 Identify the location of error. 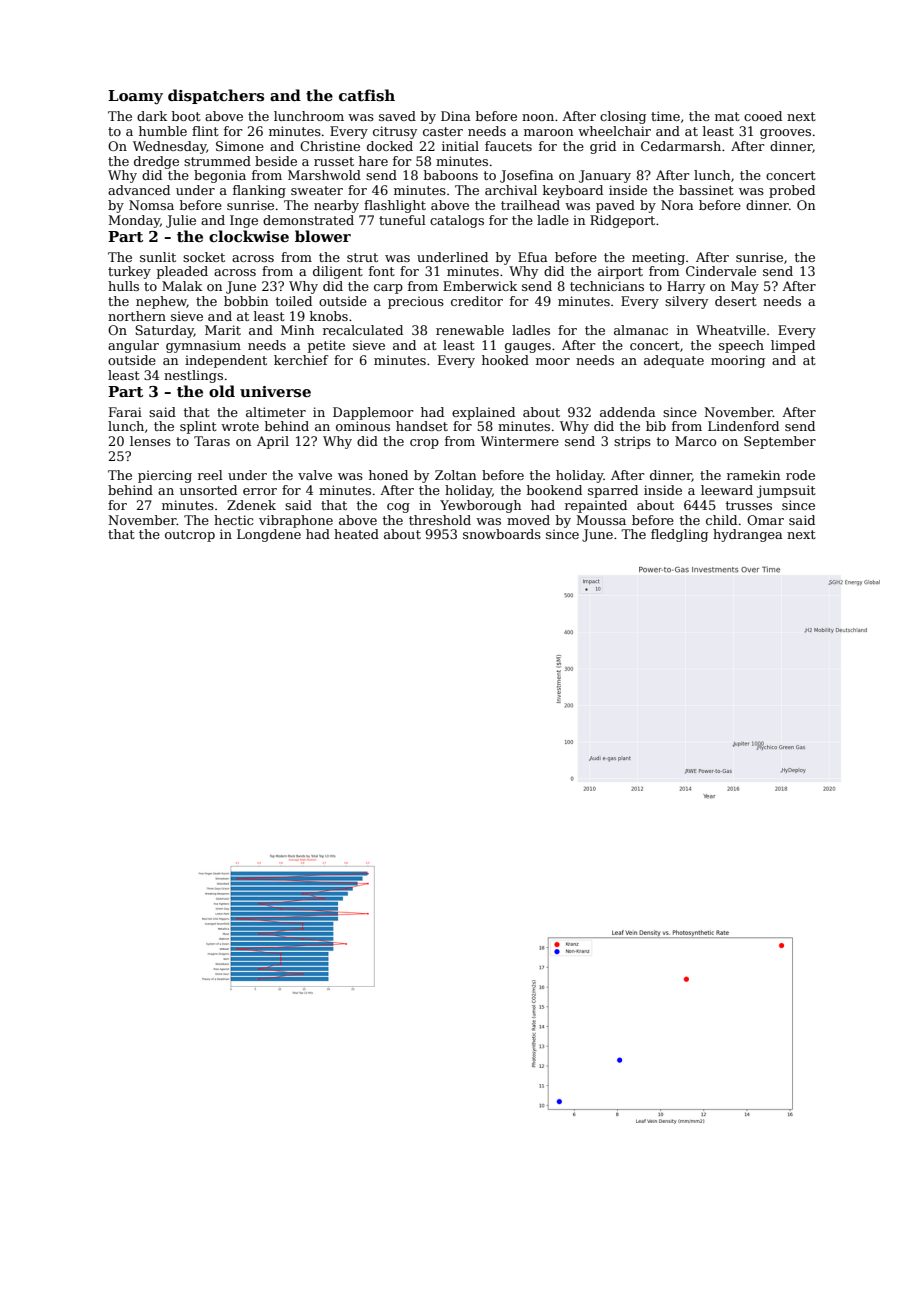
(260, 491).
